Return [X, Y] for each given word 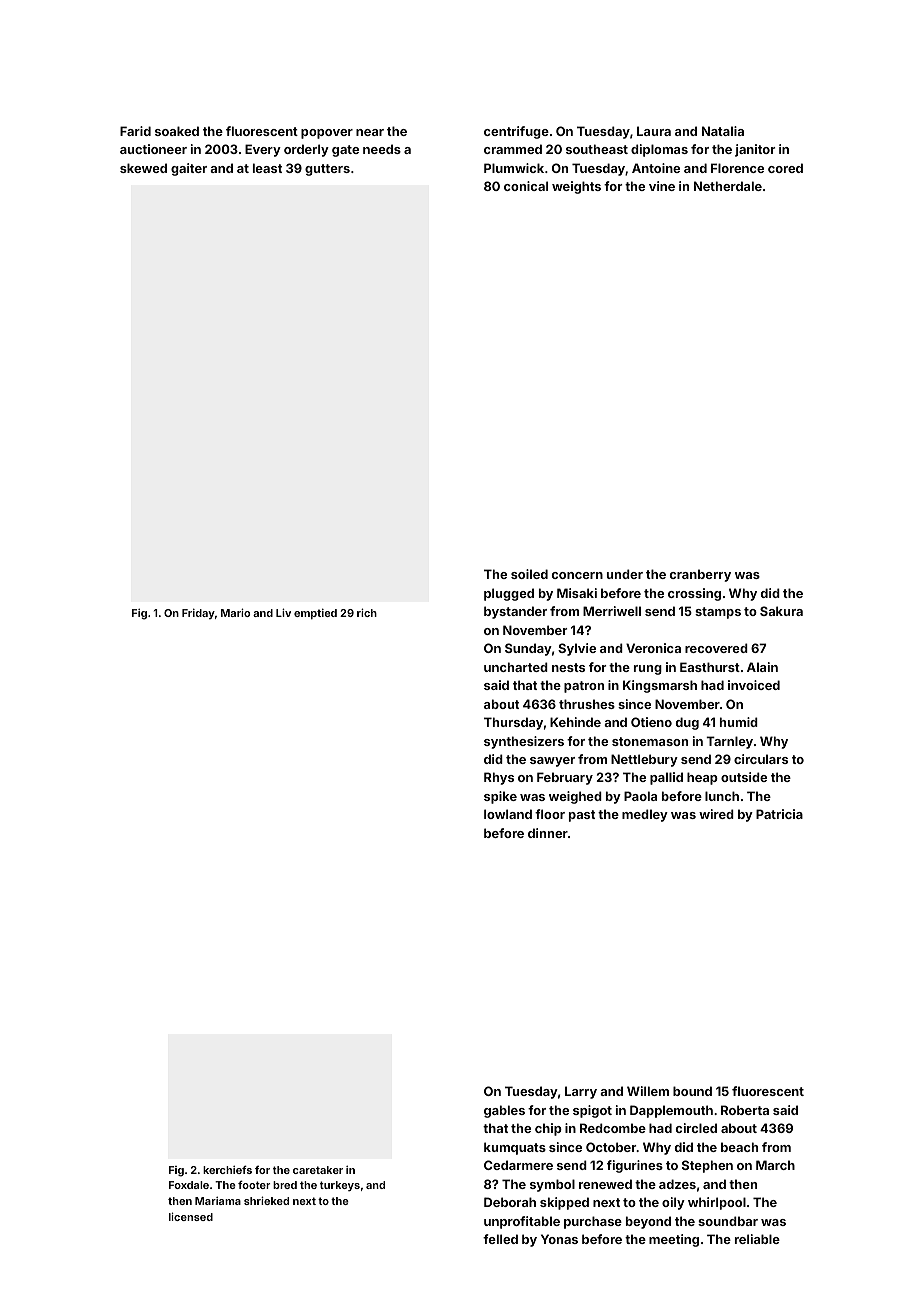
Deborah [510, 1202]
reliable [757, 1239]
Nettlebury [644, 760]
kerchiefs [227, 1169]
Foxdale [189, 1185]
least [267, 168]
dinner [548, 833]
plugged [509, 594]
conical [526, 186]
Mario [235, 612]
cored [785, 168]
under [625, 574]
